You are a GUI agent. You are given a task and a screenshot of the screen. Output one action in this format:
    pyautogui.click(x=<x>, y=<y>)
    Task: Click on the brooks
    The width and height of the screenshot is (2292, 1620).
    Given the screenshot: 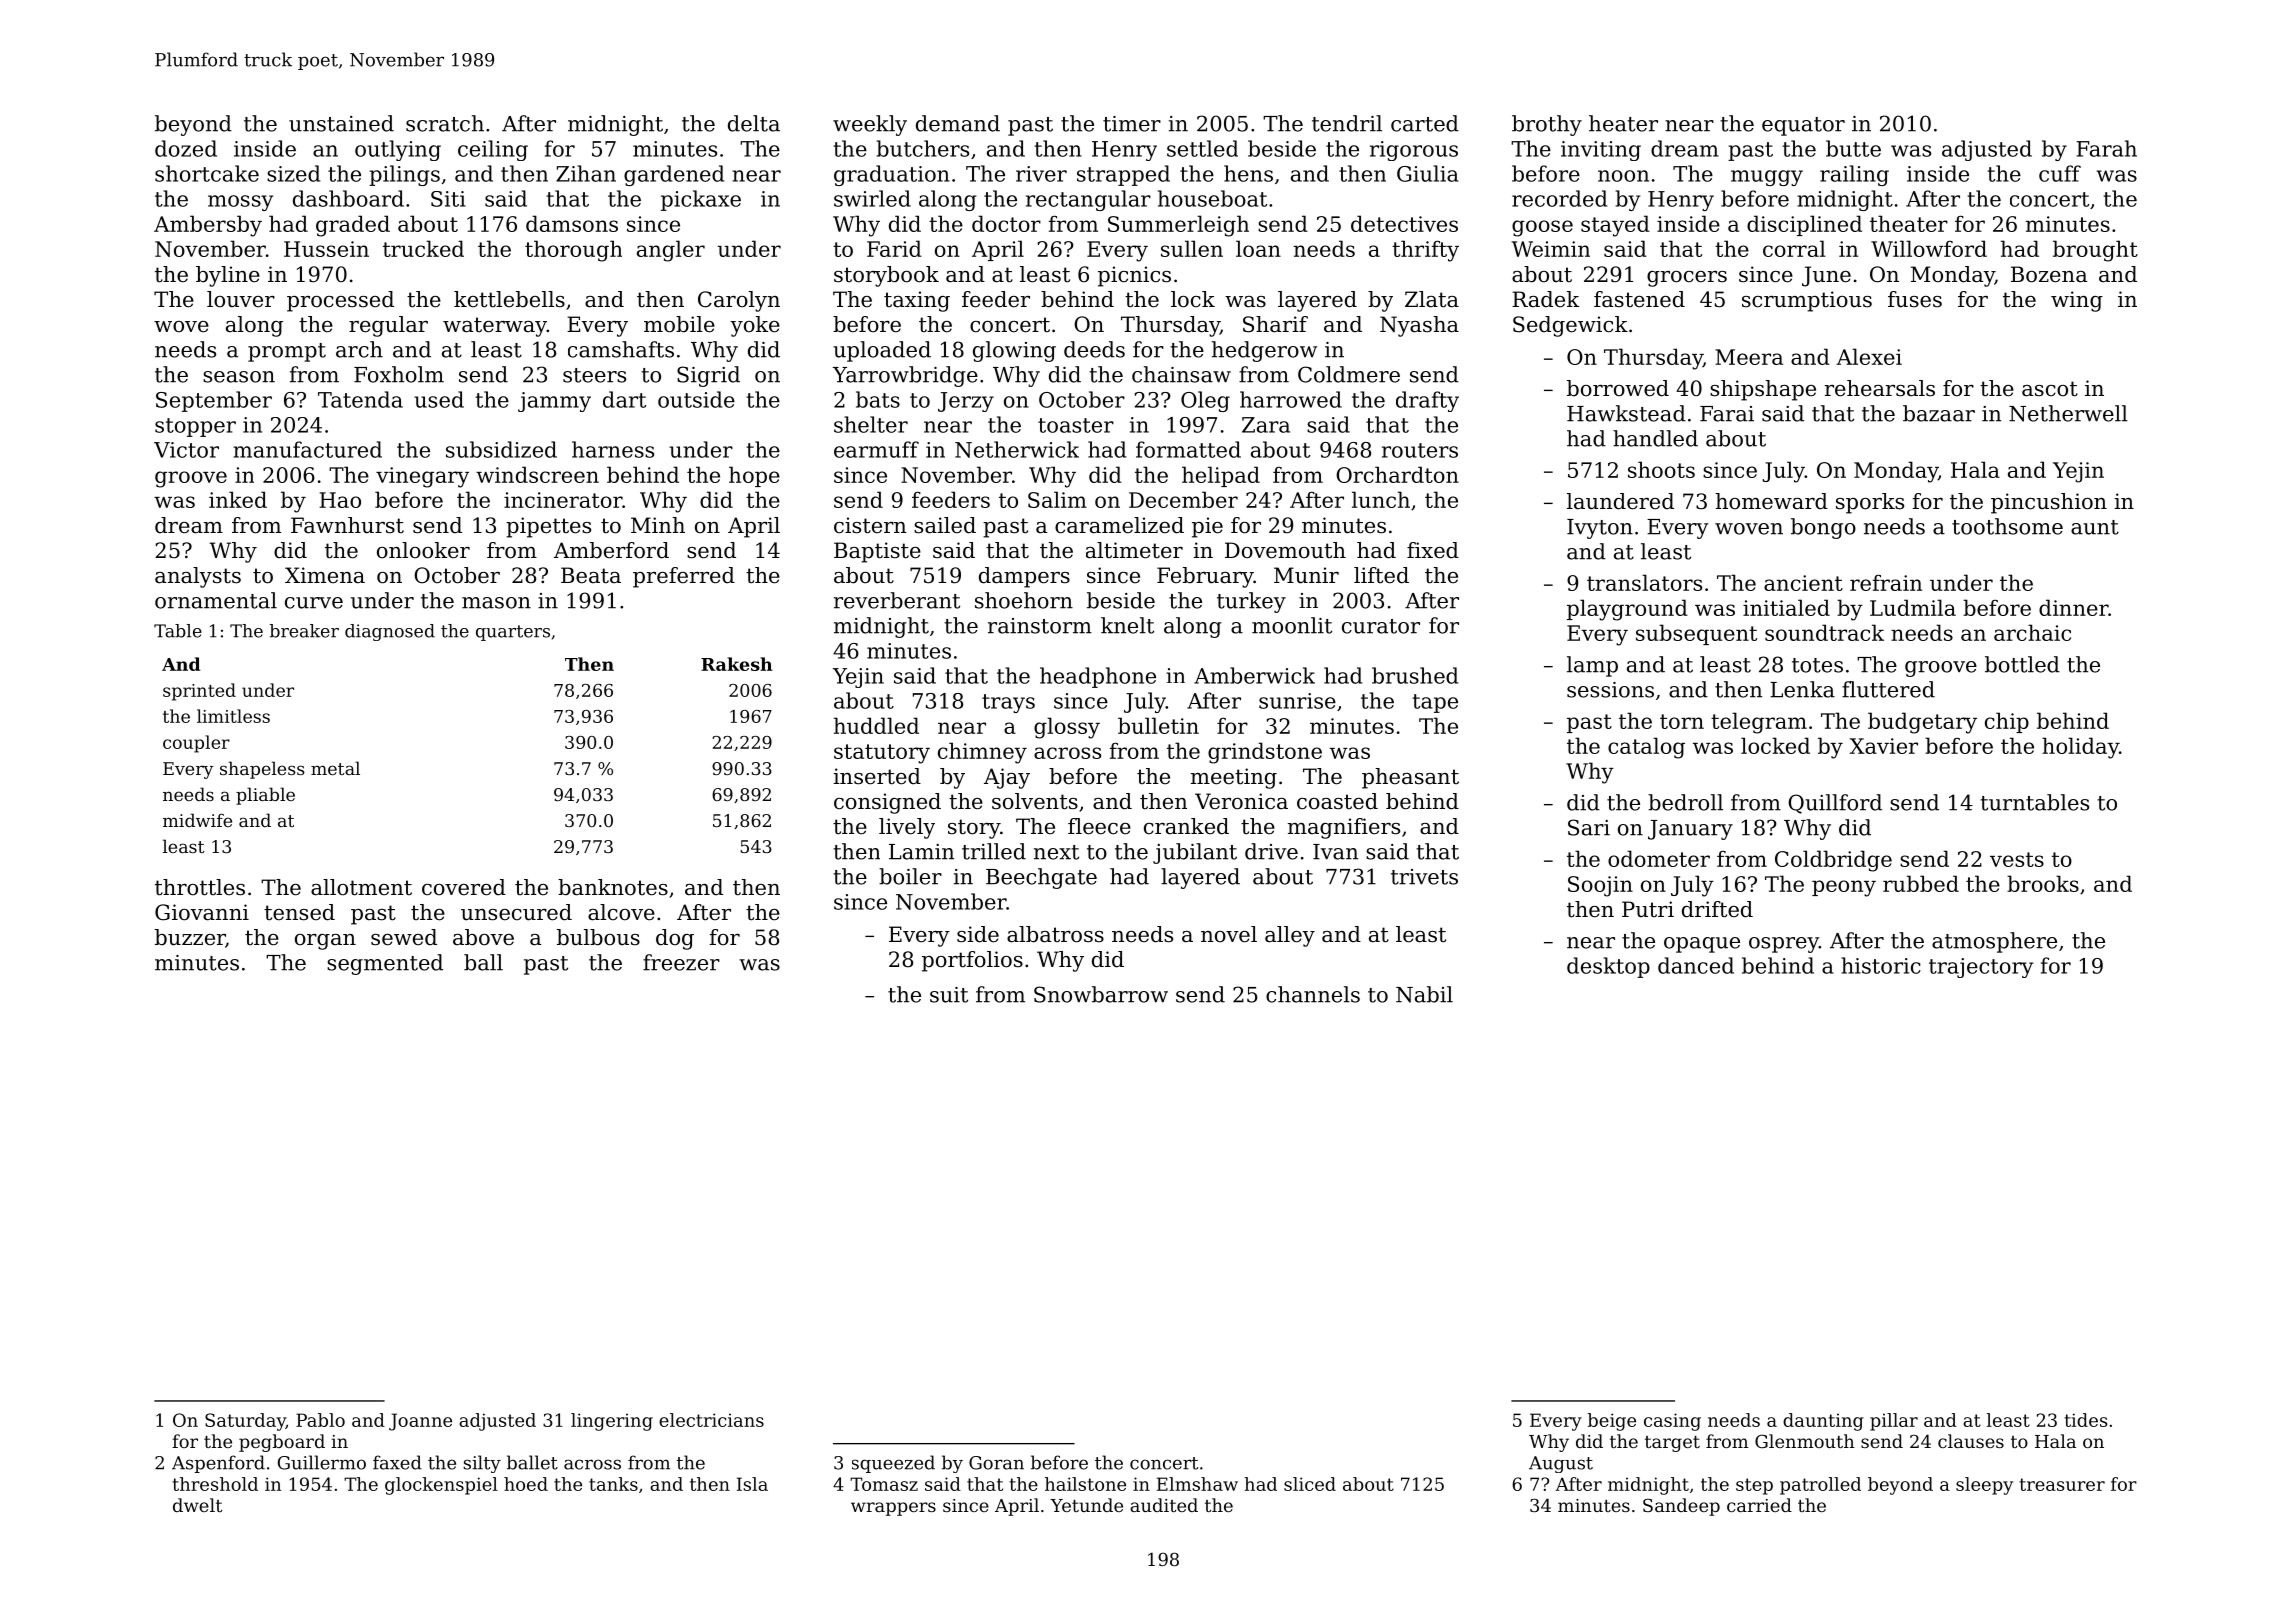 What is the action you would take?
    pyautogui.click(x=2043, y=883)
